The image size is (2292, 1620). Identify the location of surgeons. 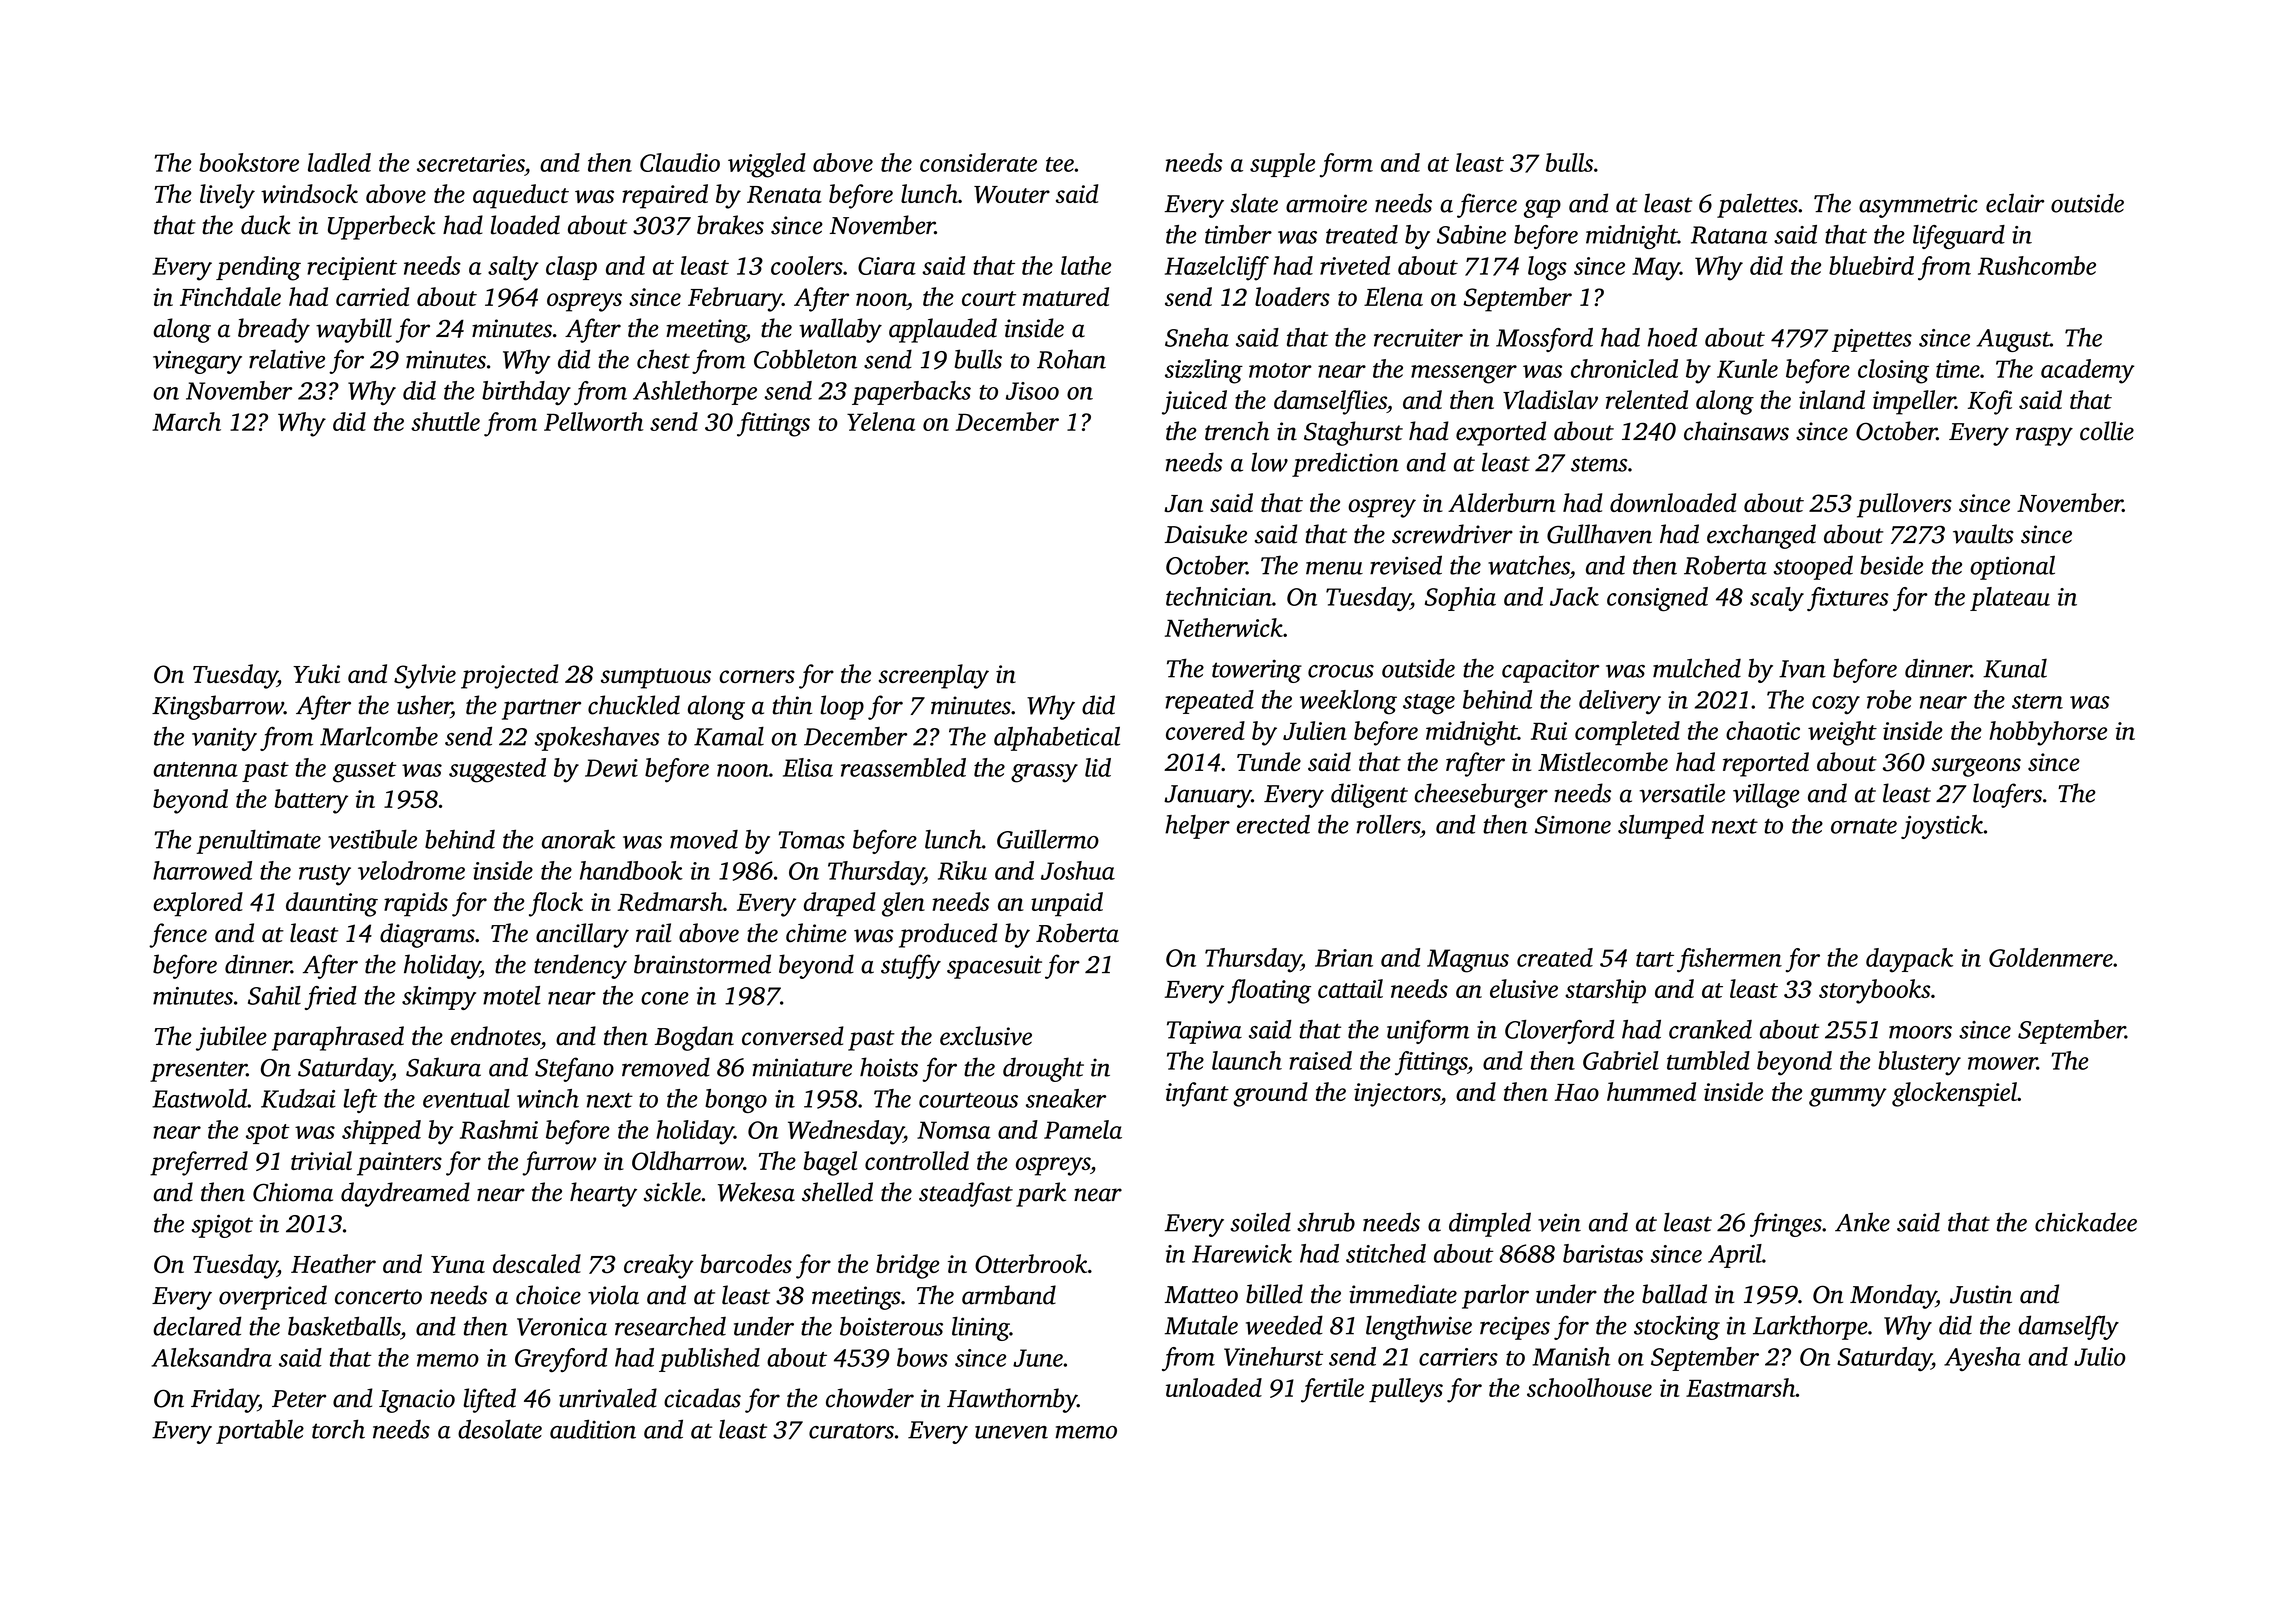
(1976, 767).
